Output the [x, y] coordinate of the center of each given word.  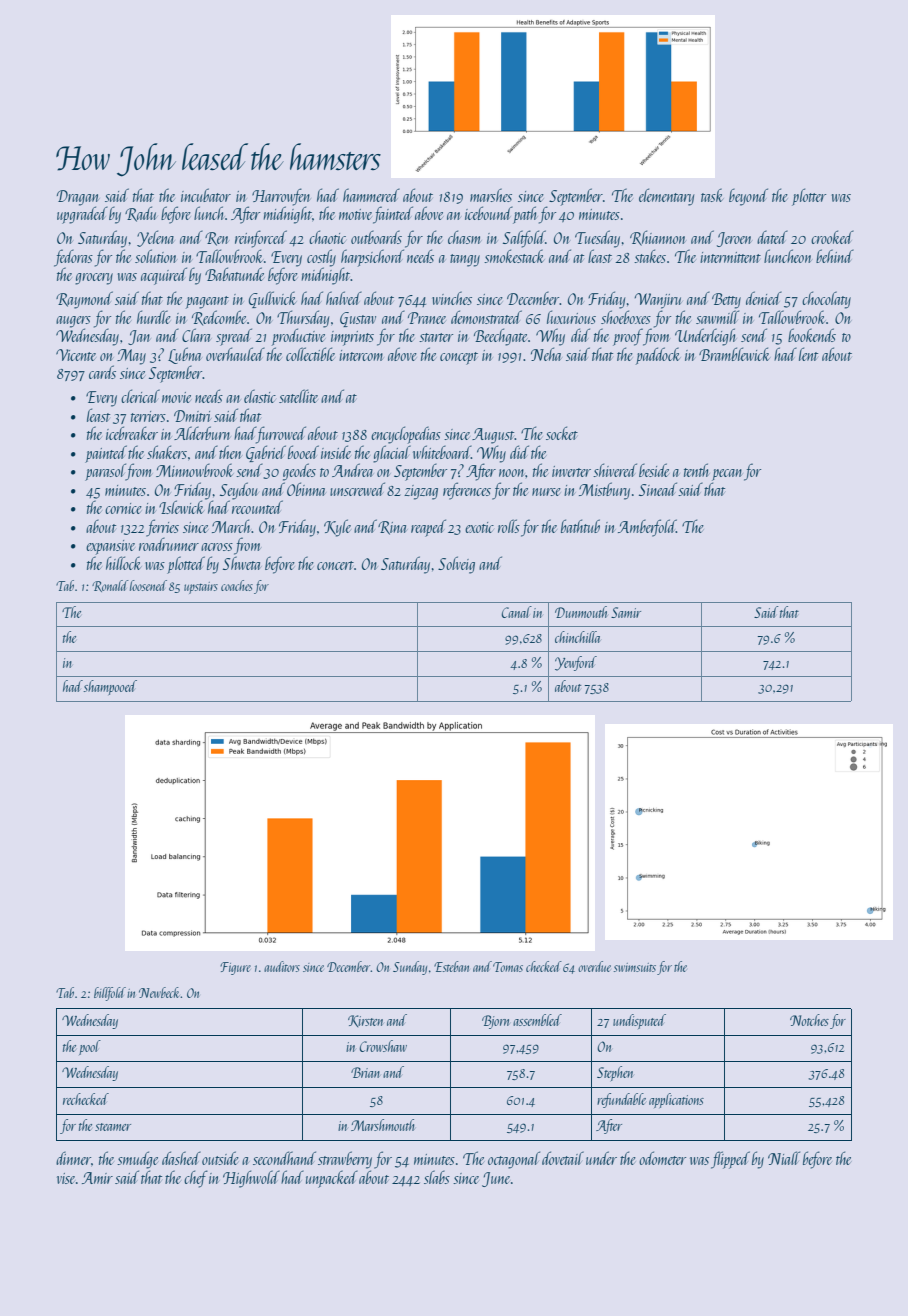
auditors [282, 966]
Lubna [185, 355]
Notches [809, 1020]
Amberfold [647, 528]
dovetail [563, 1158]
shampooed [110, 687]
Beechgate [500, 337]
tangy [465, 260]
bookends [812, 335]
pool [90, 1047]
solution [156, 256]
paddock [658, 356]
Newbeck [160, 992]
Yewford [576, 663]
